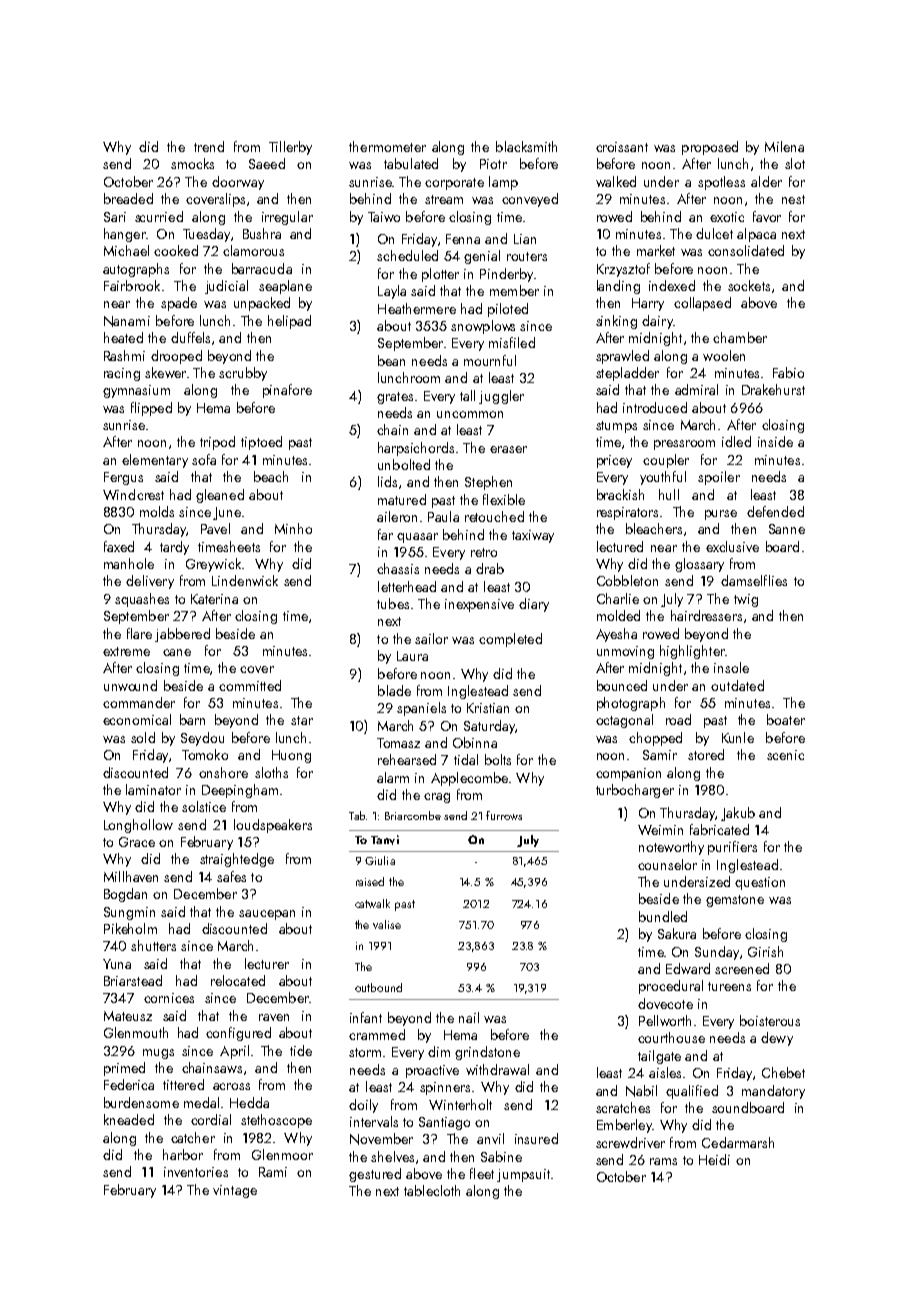 This image has height=1316, width=908. What do you see at coordinates (631, 704) in the image?
I see `photograph` at bounding box center [631, 704].
